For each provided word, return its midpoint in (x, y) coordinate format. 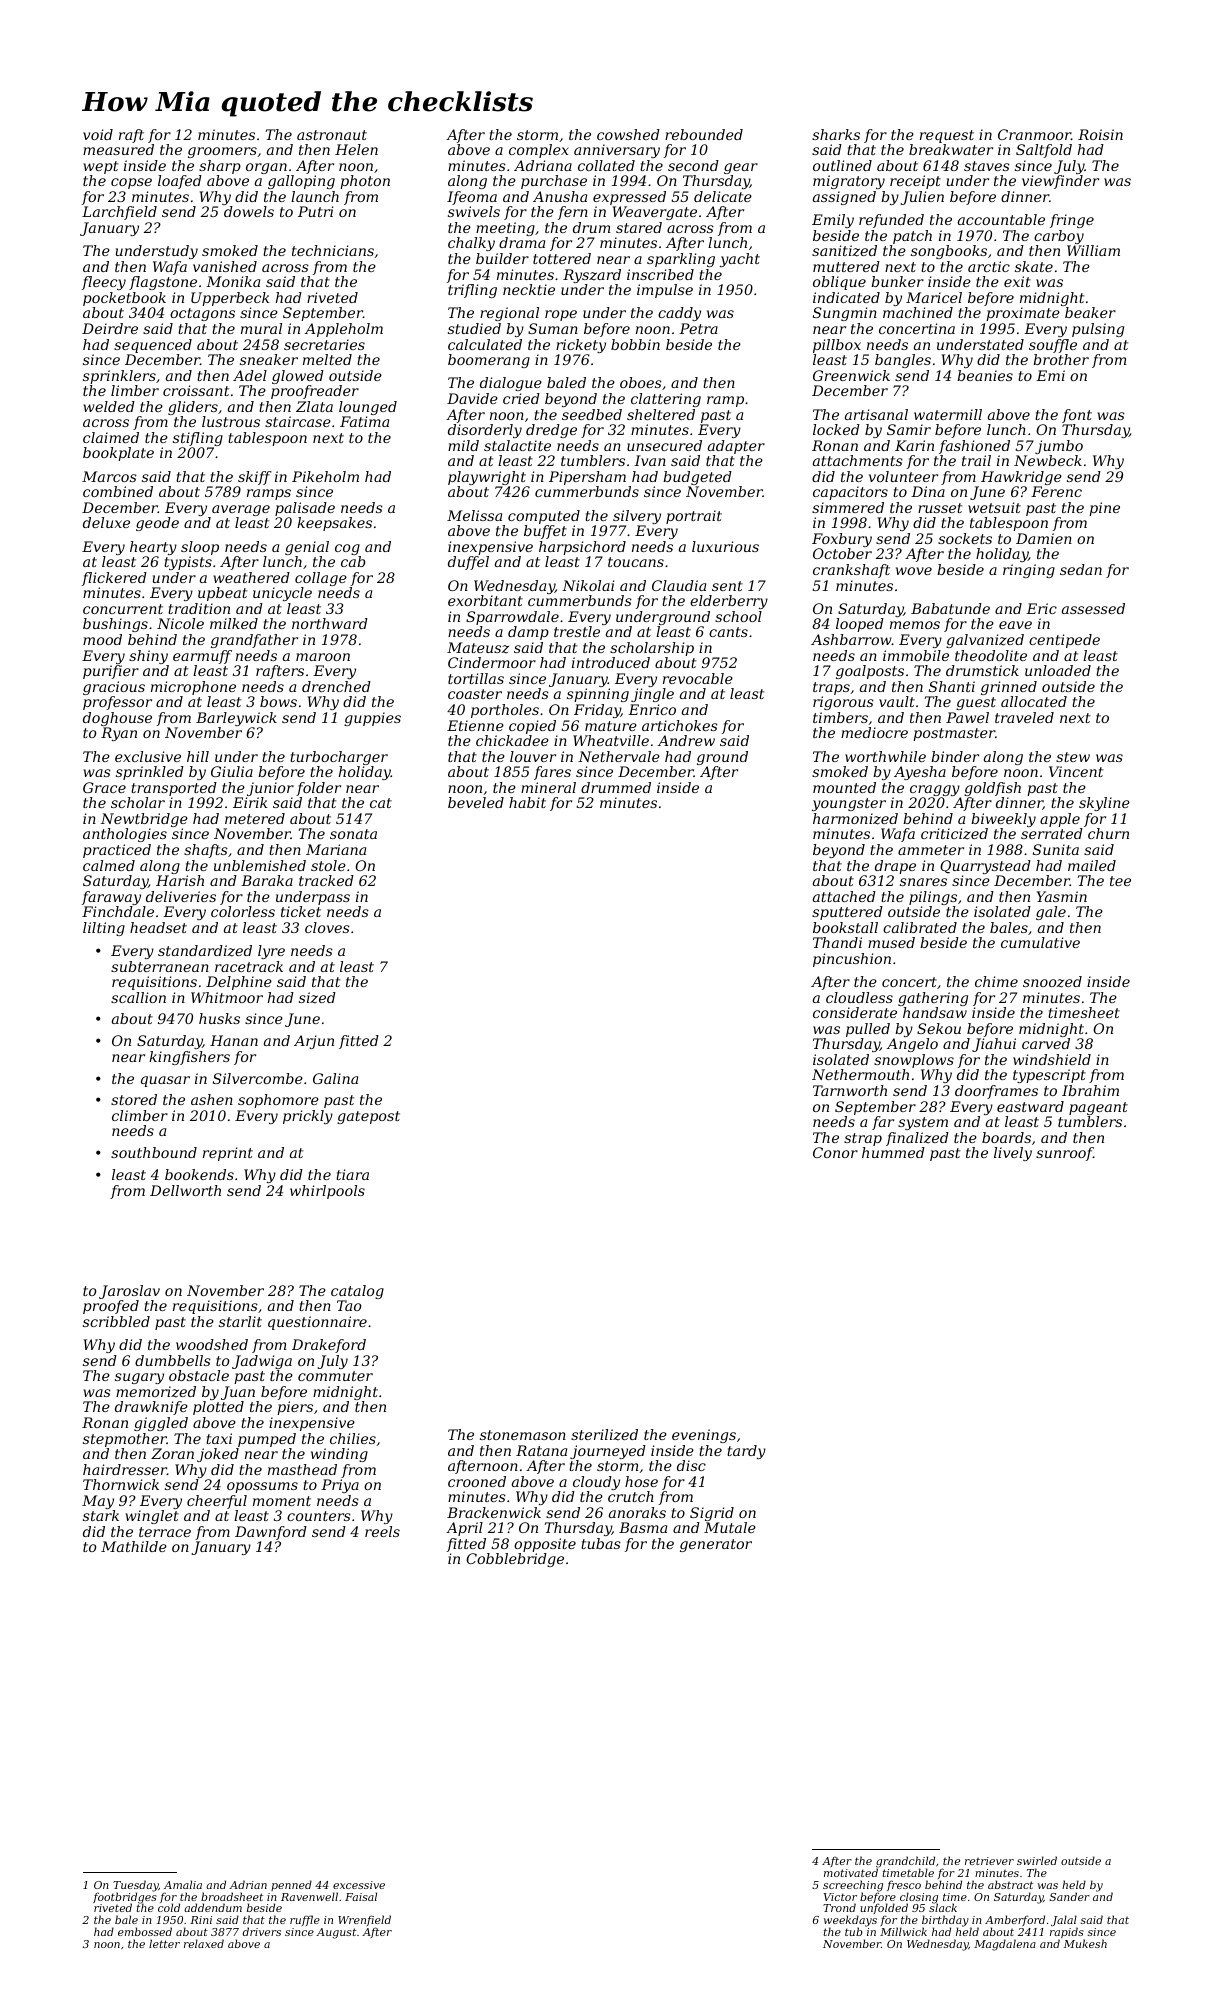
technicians (333, 250)
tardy (746, 1452)
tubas (601, 1543)
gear (741, 168)
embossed (145, 1931)
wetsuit (994, 507)
